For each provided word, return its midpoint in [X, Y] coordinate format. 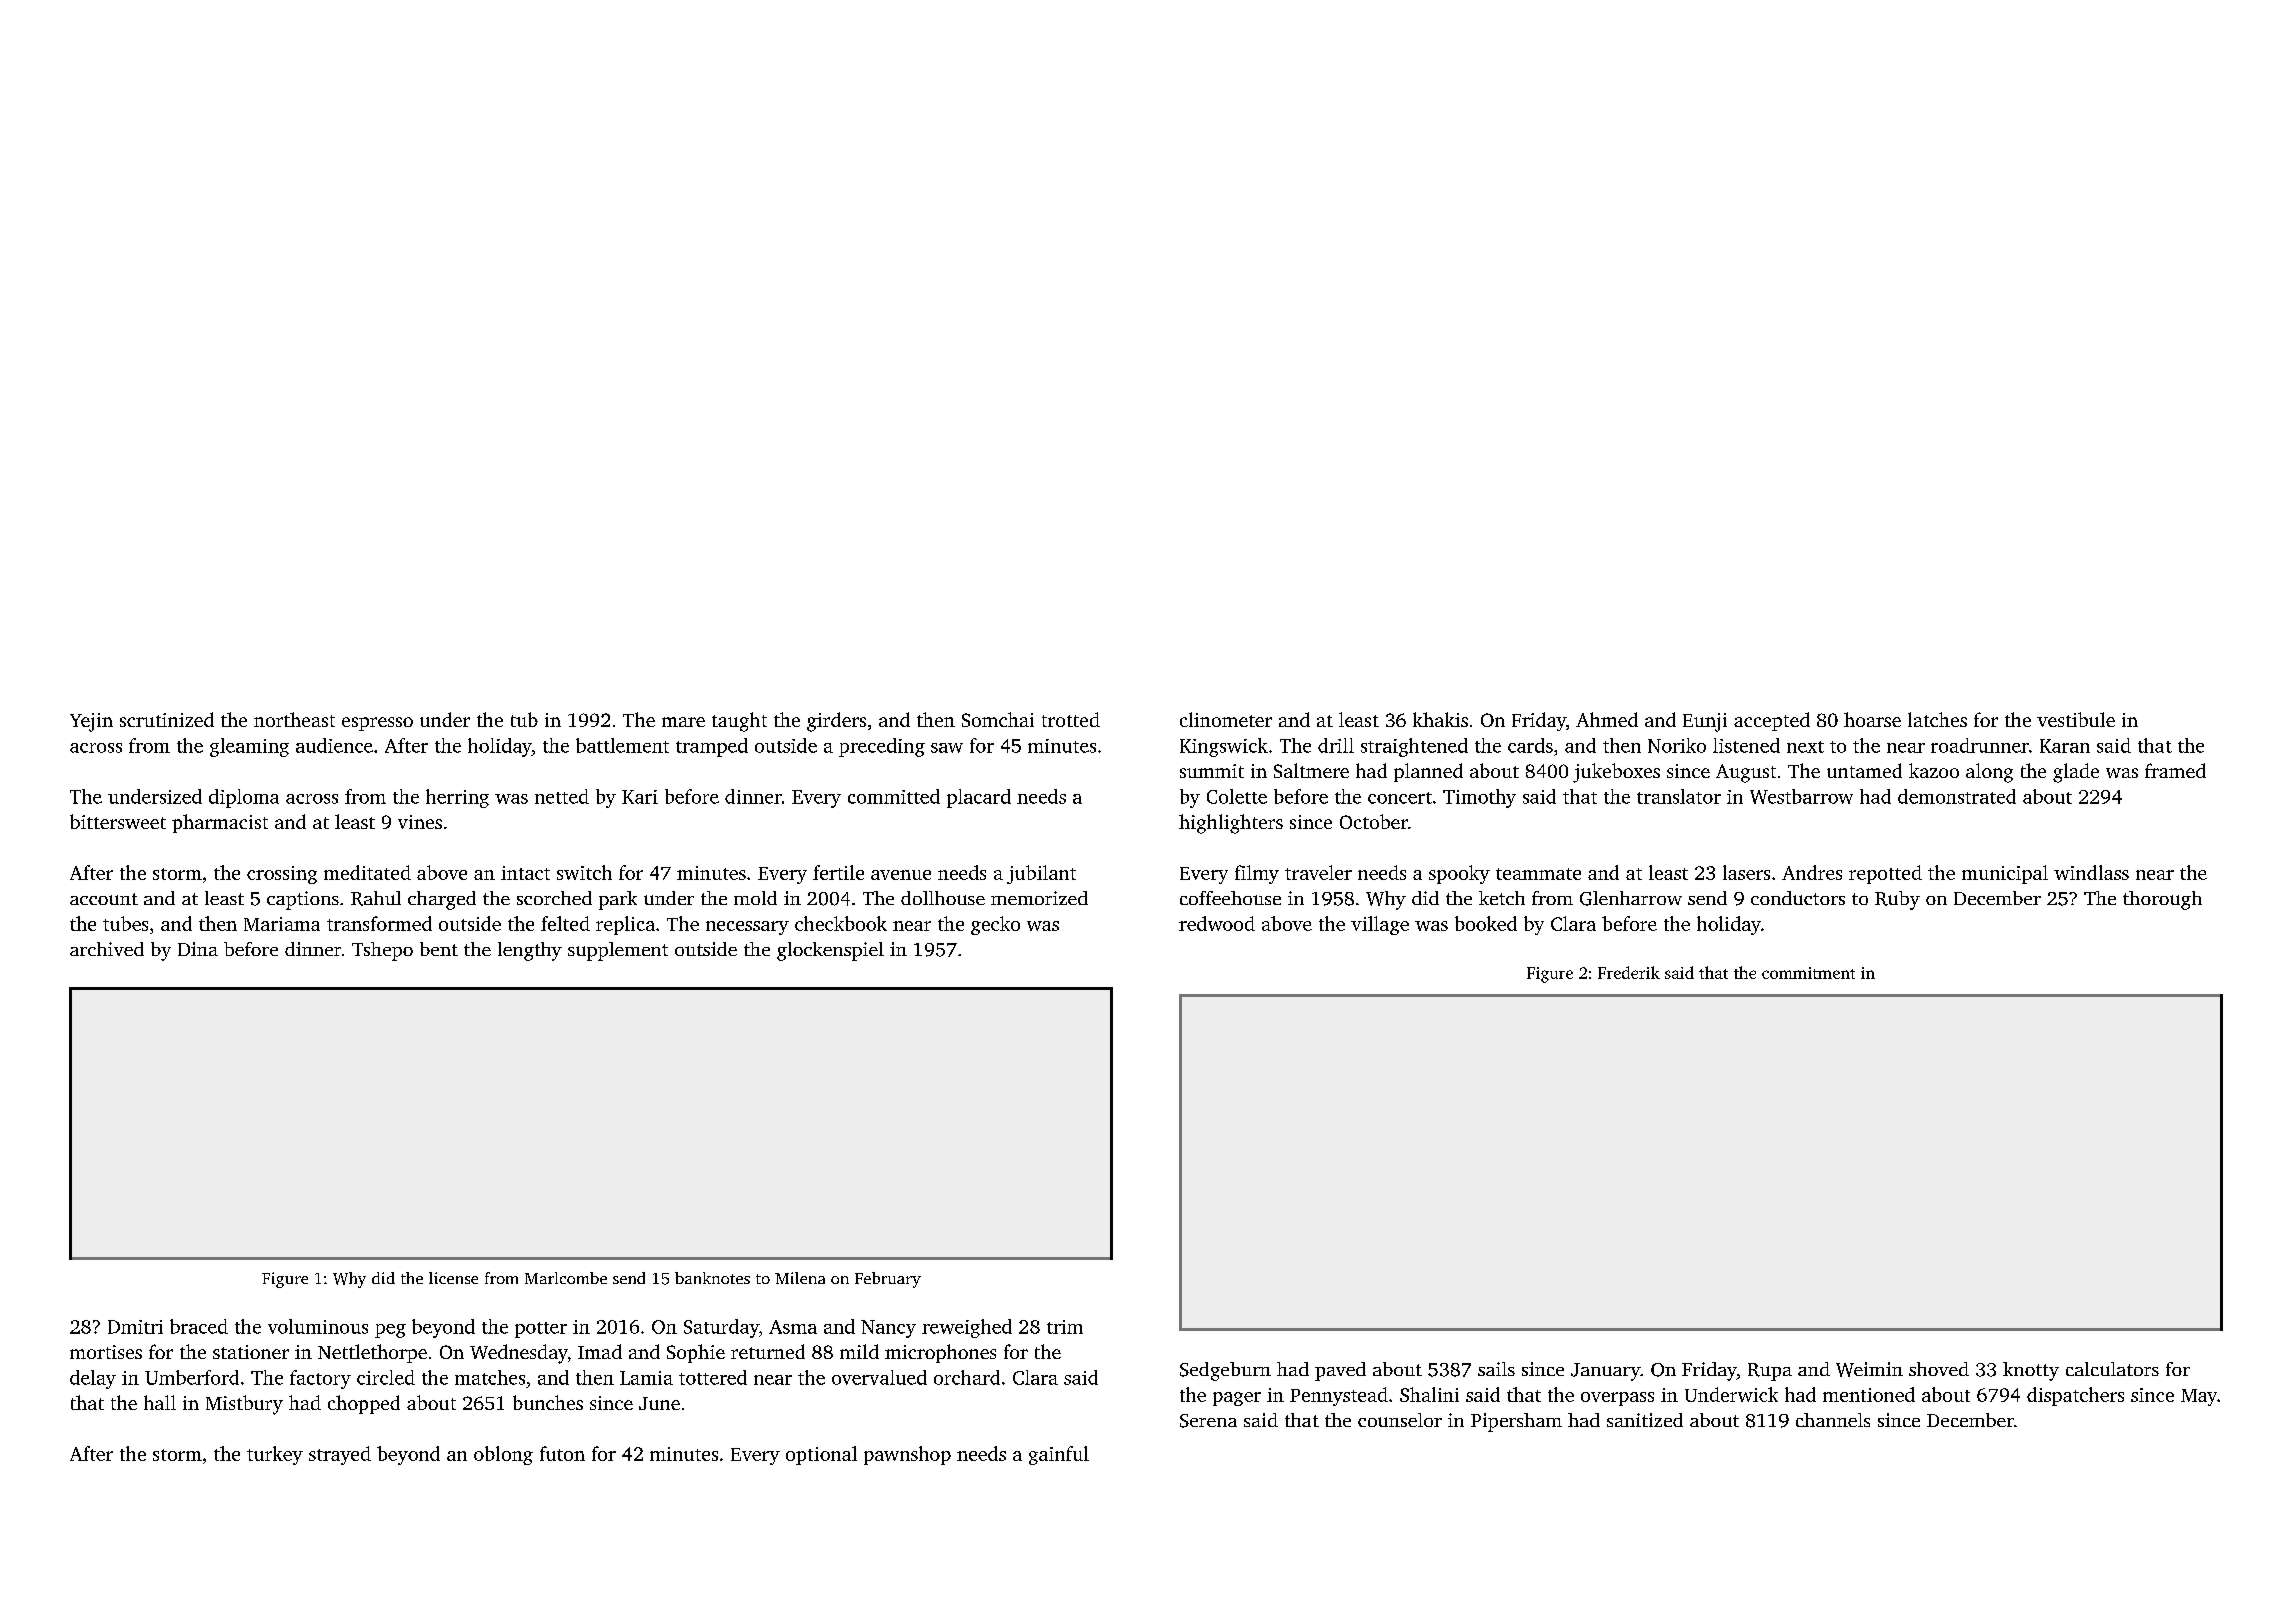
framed [2175, 770]
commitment [1808, 973]
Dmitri [135, 1327]
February [888, 1280]
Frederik [1629, 972]
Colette [1237, 796]
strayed [340, 1455]
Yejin [91, 722]
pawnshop [907, 1455]
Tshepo [382, 951]
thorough [2162, 900]
